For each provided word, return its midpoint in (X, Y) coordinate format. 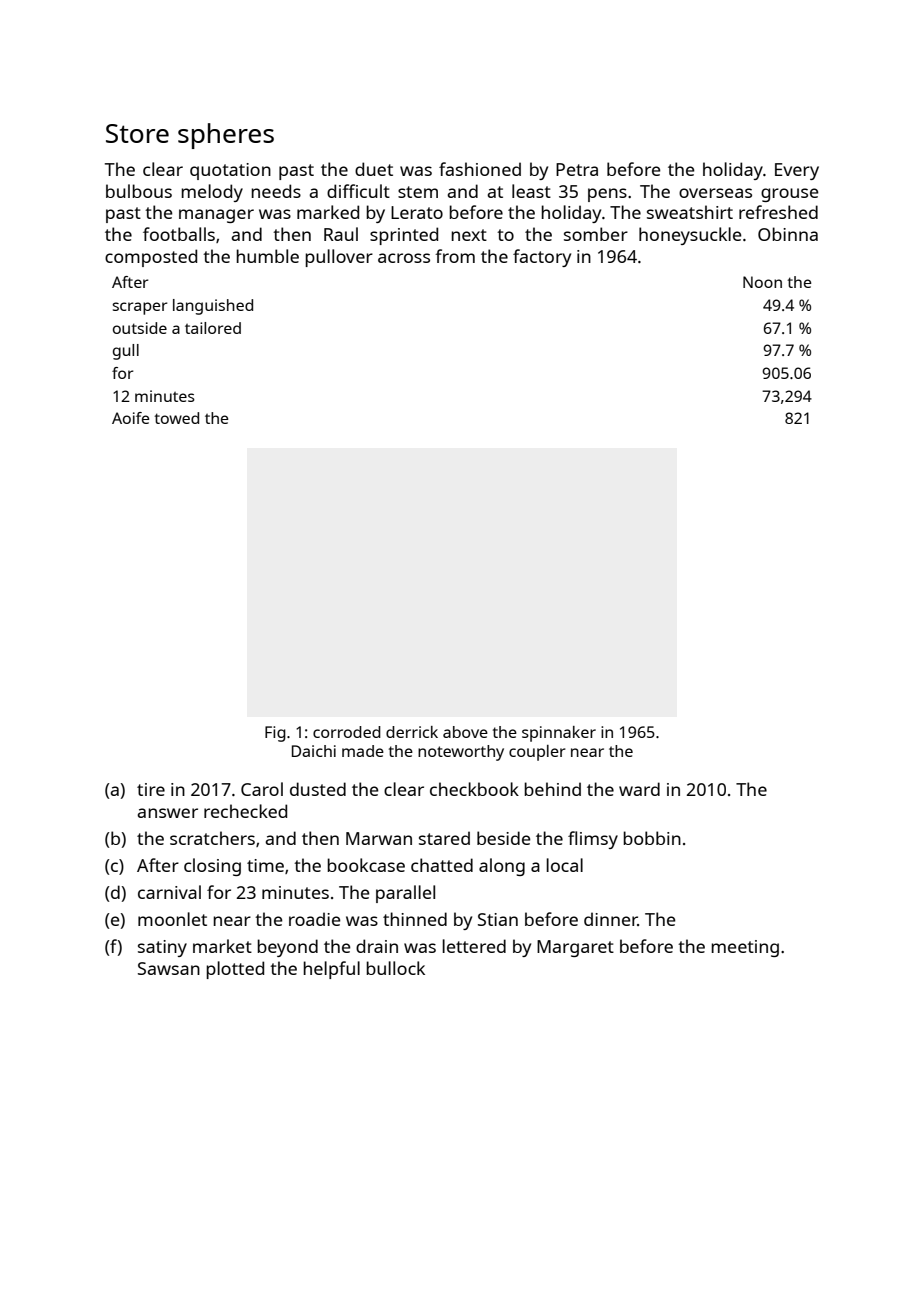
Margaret (575, 948)
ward (639, 789)
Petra (577, 169)
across (404, 258)
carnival (169, 892)
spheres (226, 136)
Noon (762, 282)
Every (797, 171)
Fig (275, 734)
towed (176, 418)
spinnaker (559, 734)
